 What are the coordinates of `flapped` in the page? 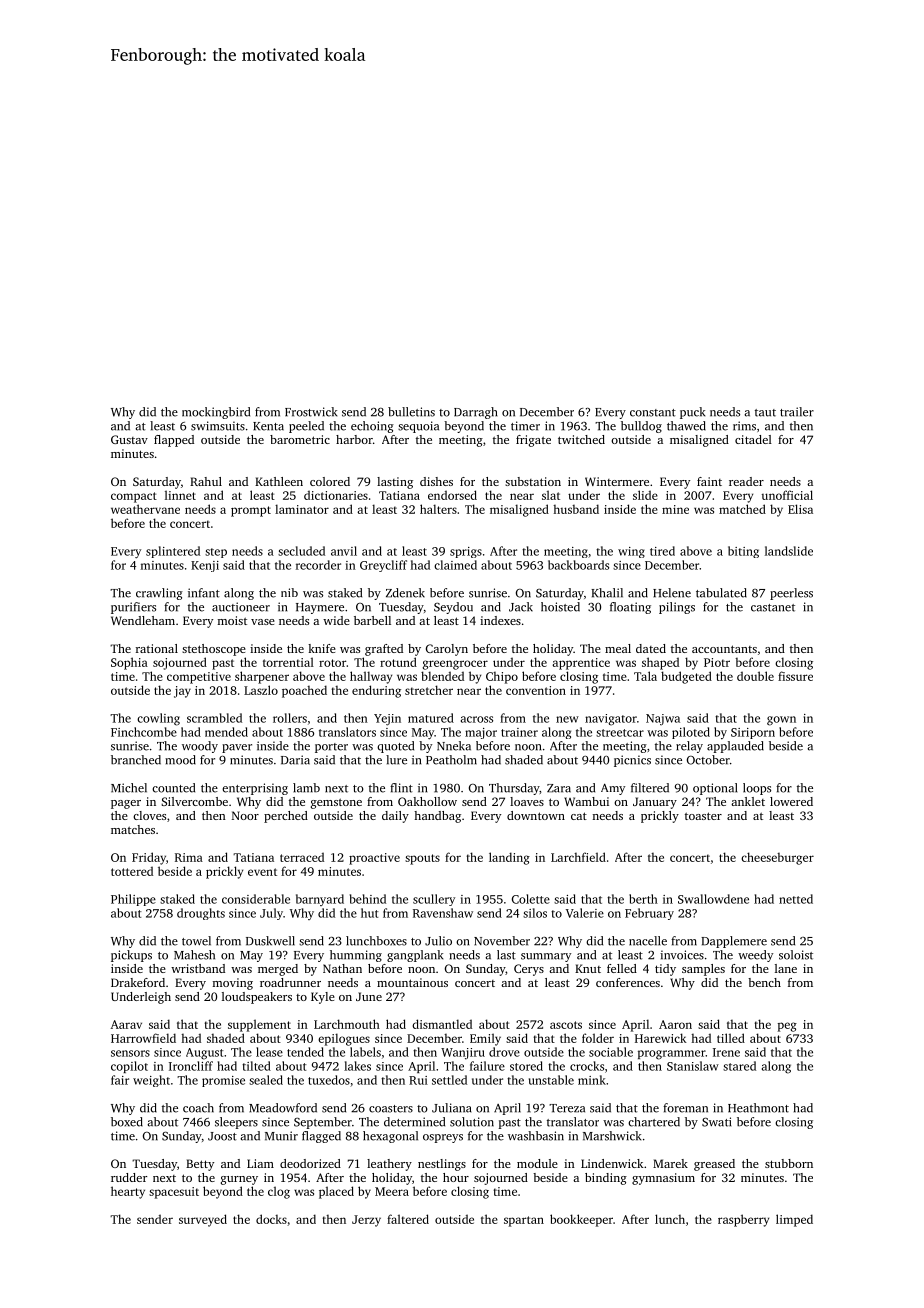 It's located at (174, 441).
